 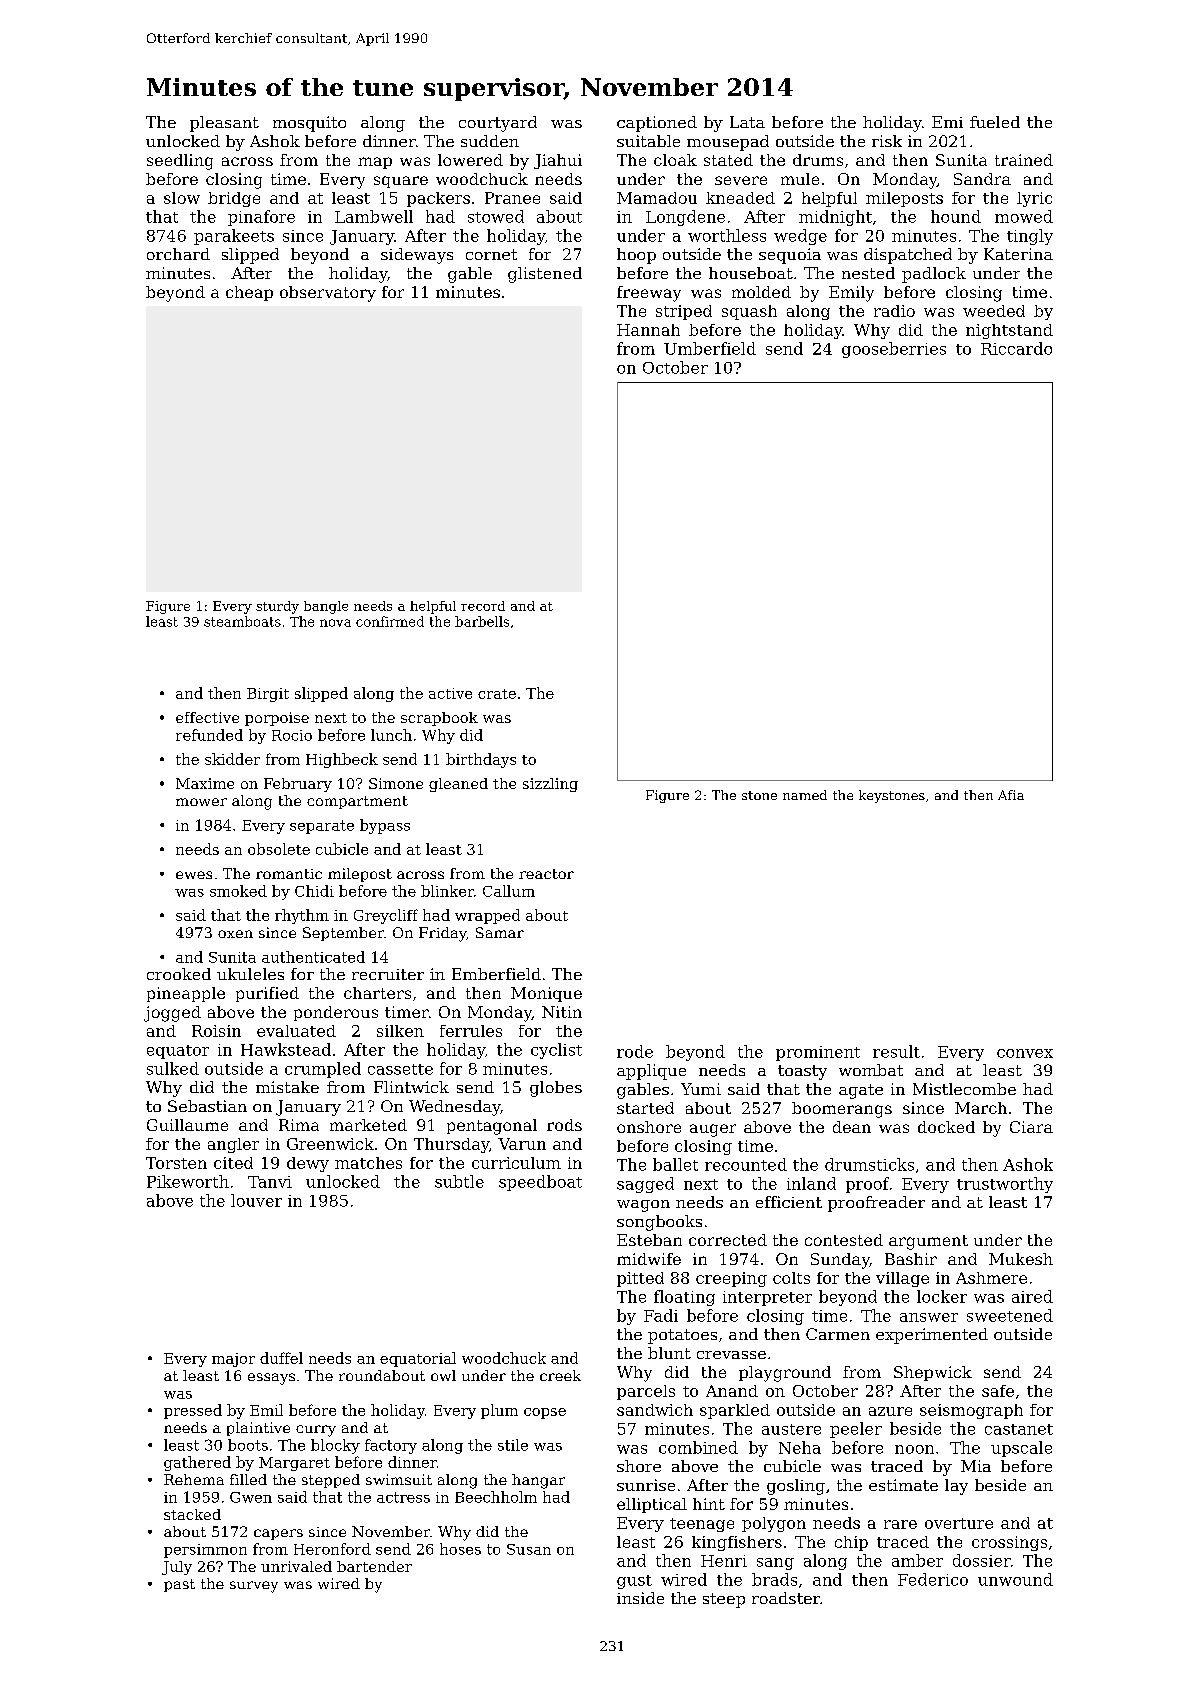 What do you see at coordinates (636, 256) in the screenshot?
I see `hoop` at bounding box center [636, 256].
